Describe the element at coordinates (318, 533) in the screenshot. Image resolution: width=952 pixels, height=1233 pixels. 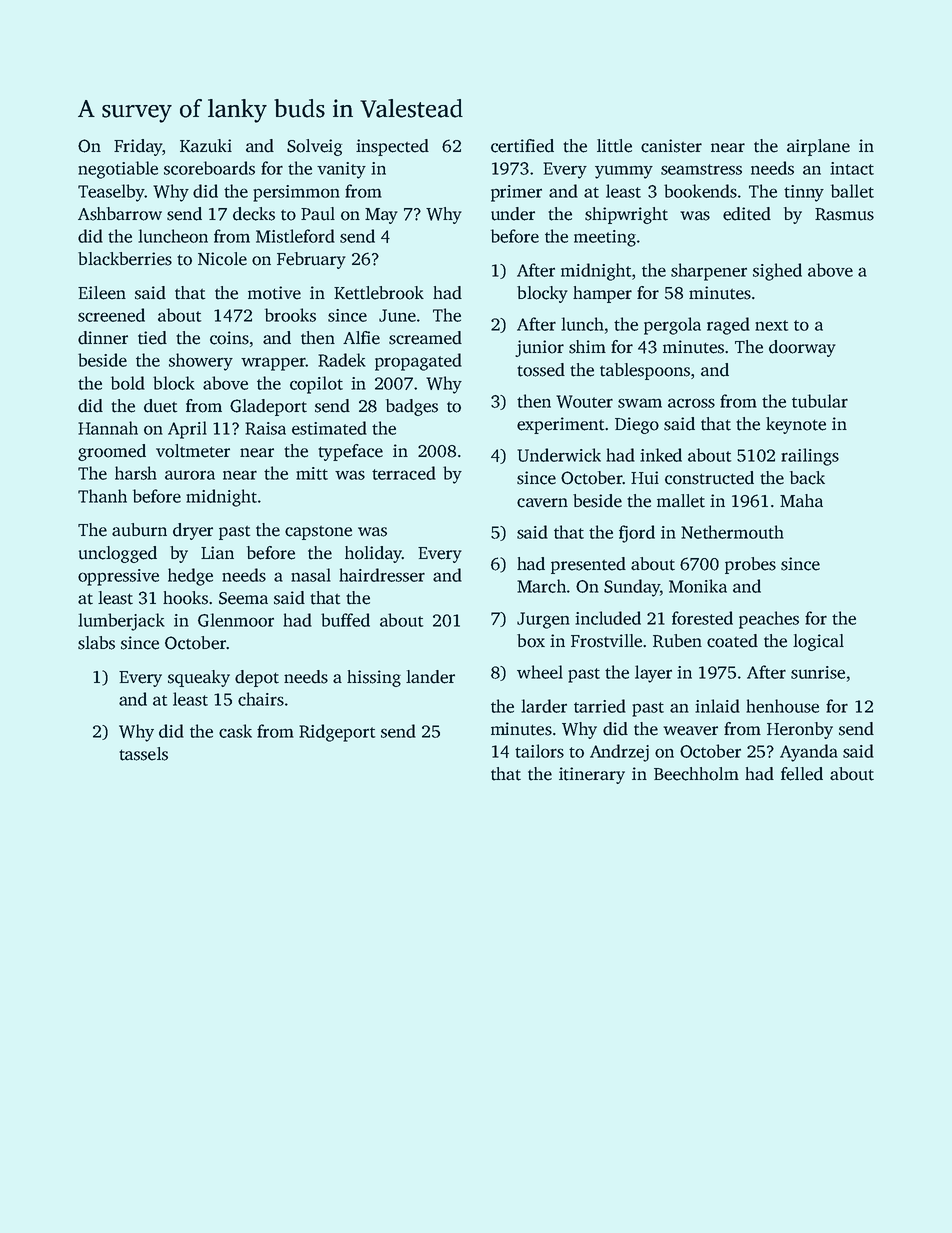
I see `capstone` at that location.
